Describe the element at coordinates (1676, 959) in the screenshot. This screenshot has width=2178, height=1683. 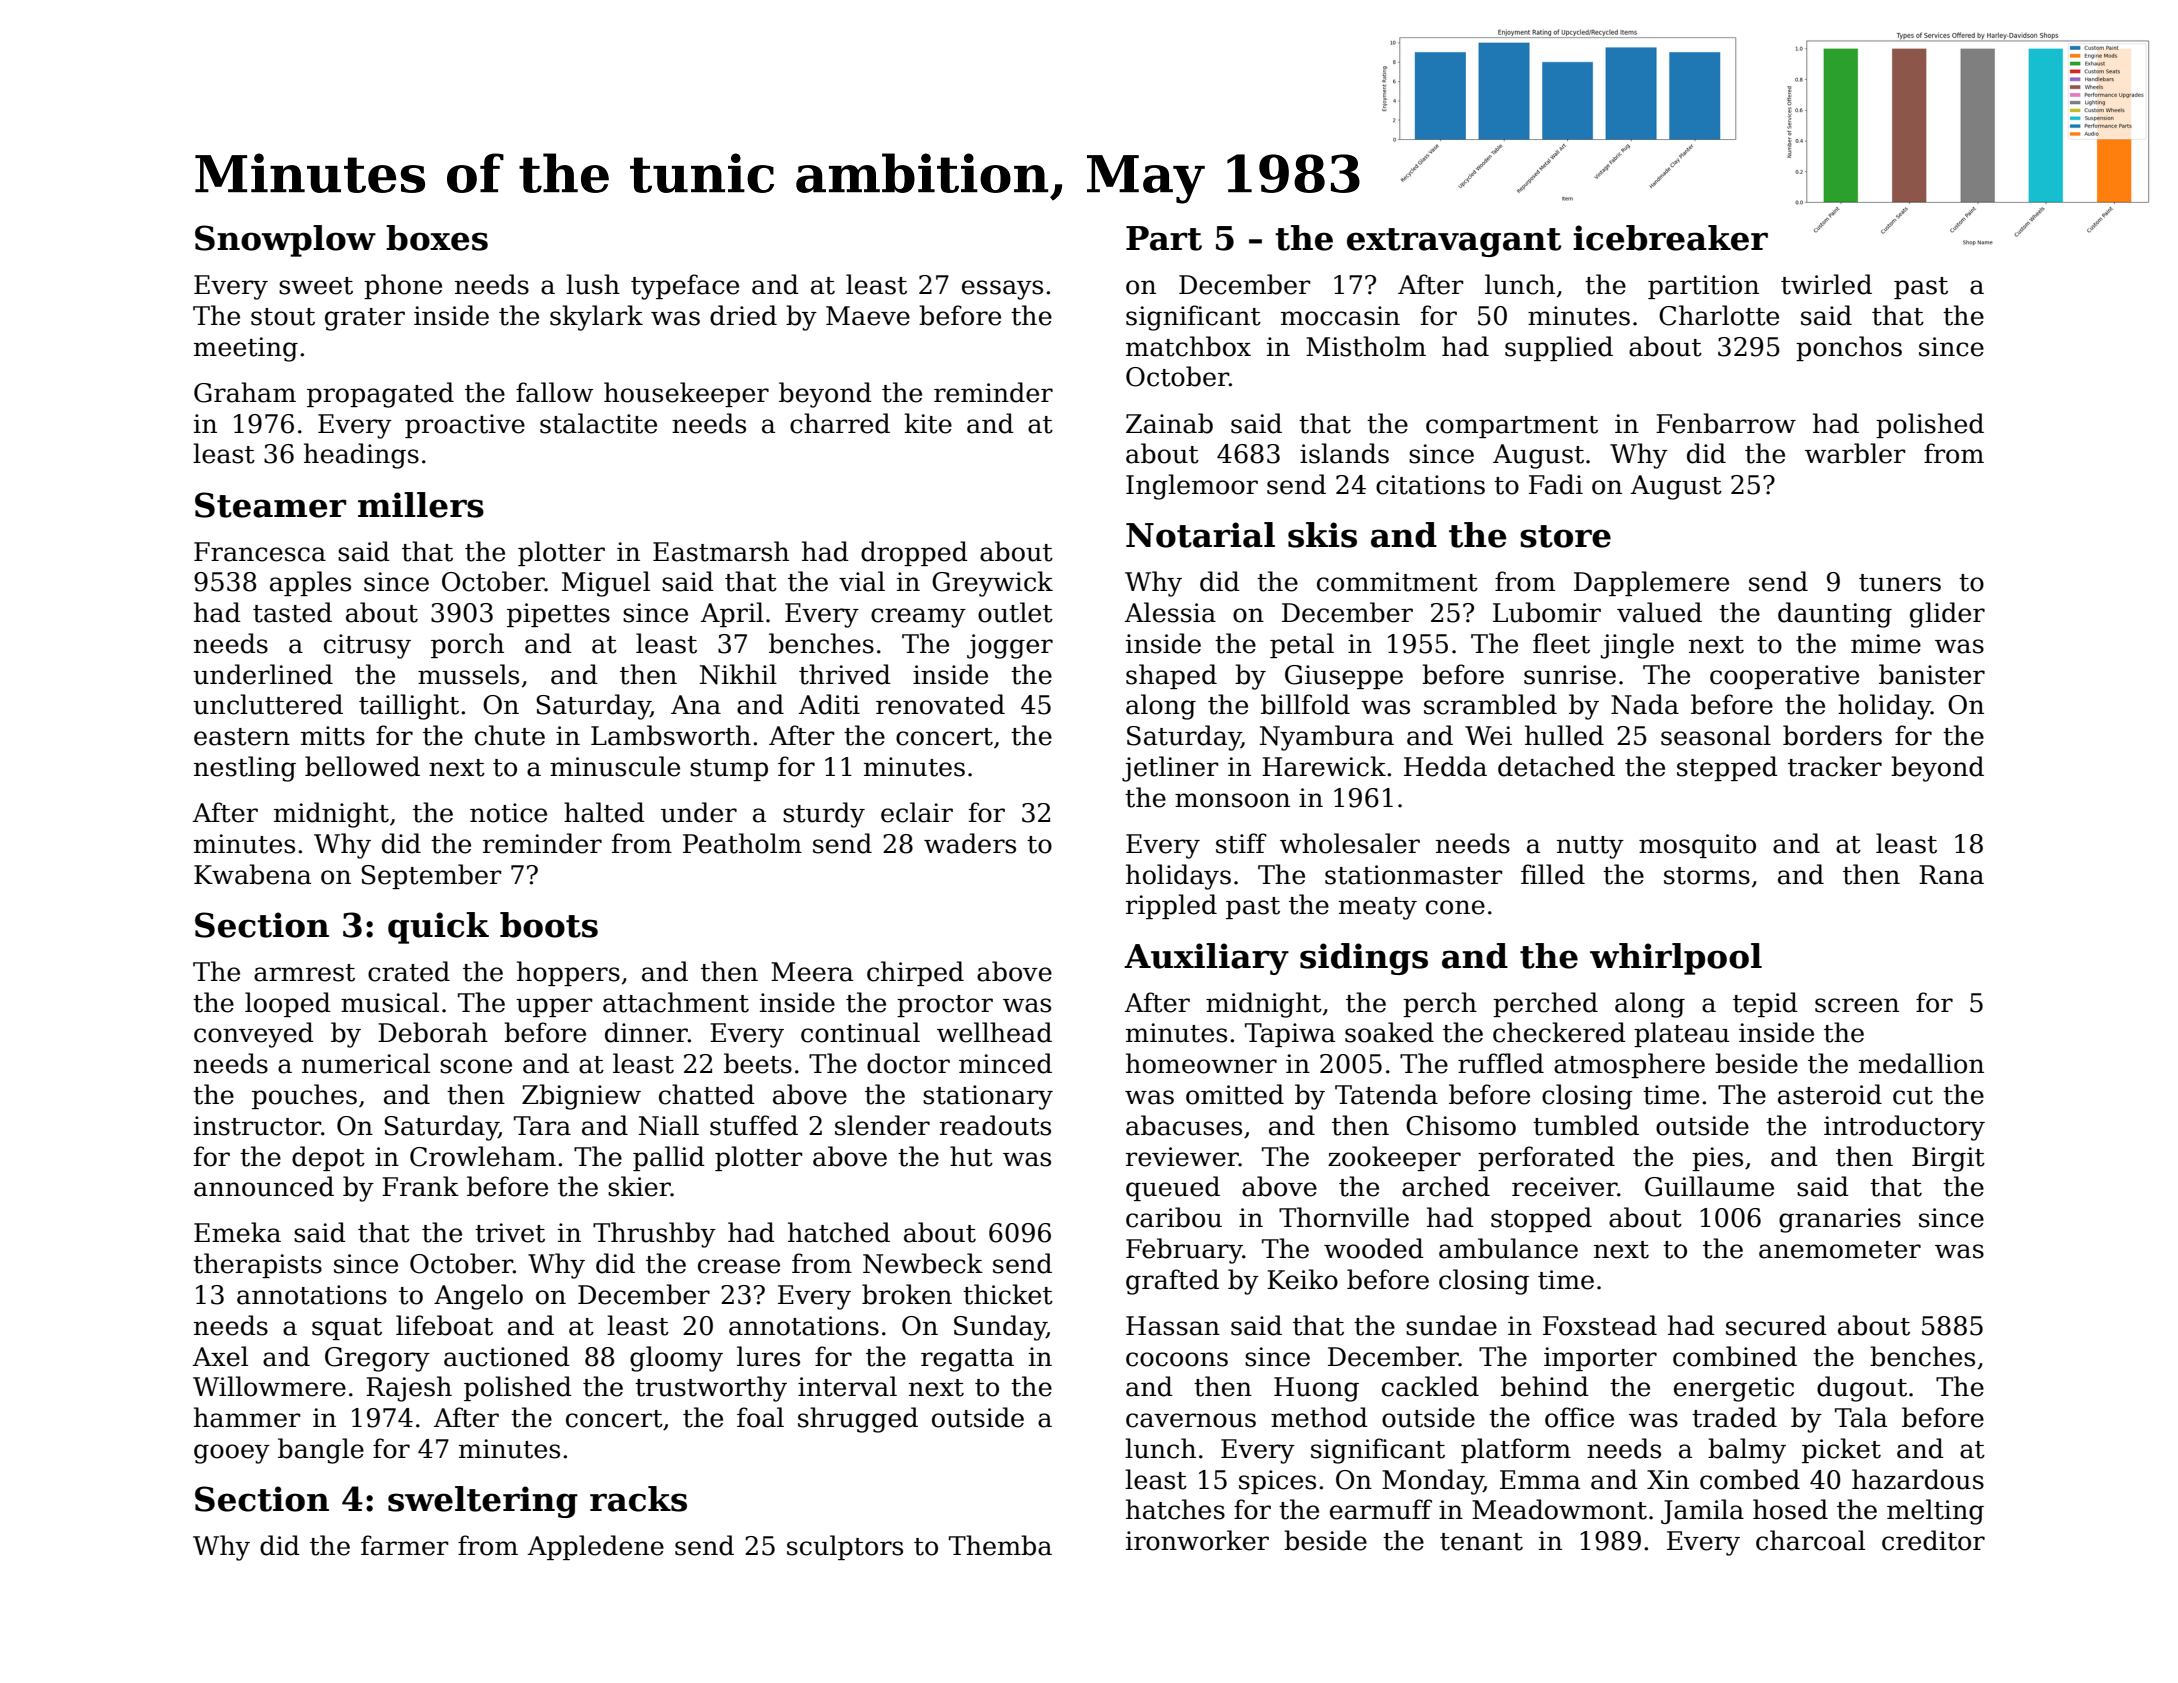
I see `whirlpool` at that location.
